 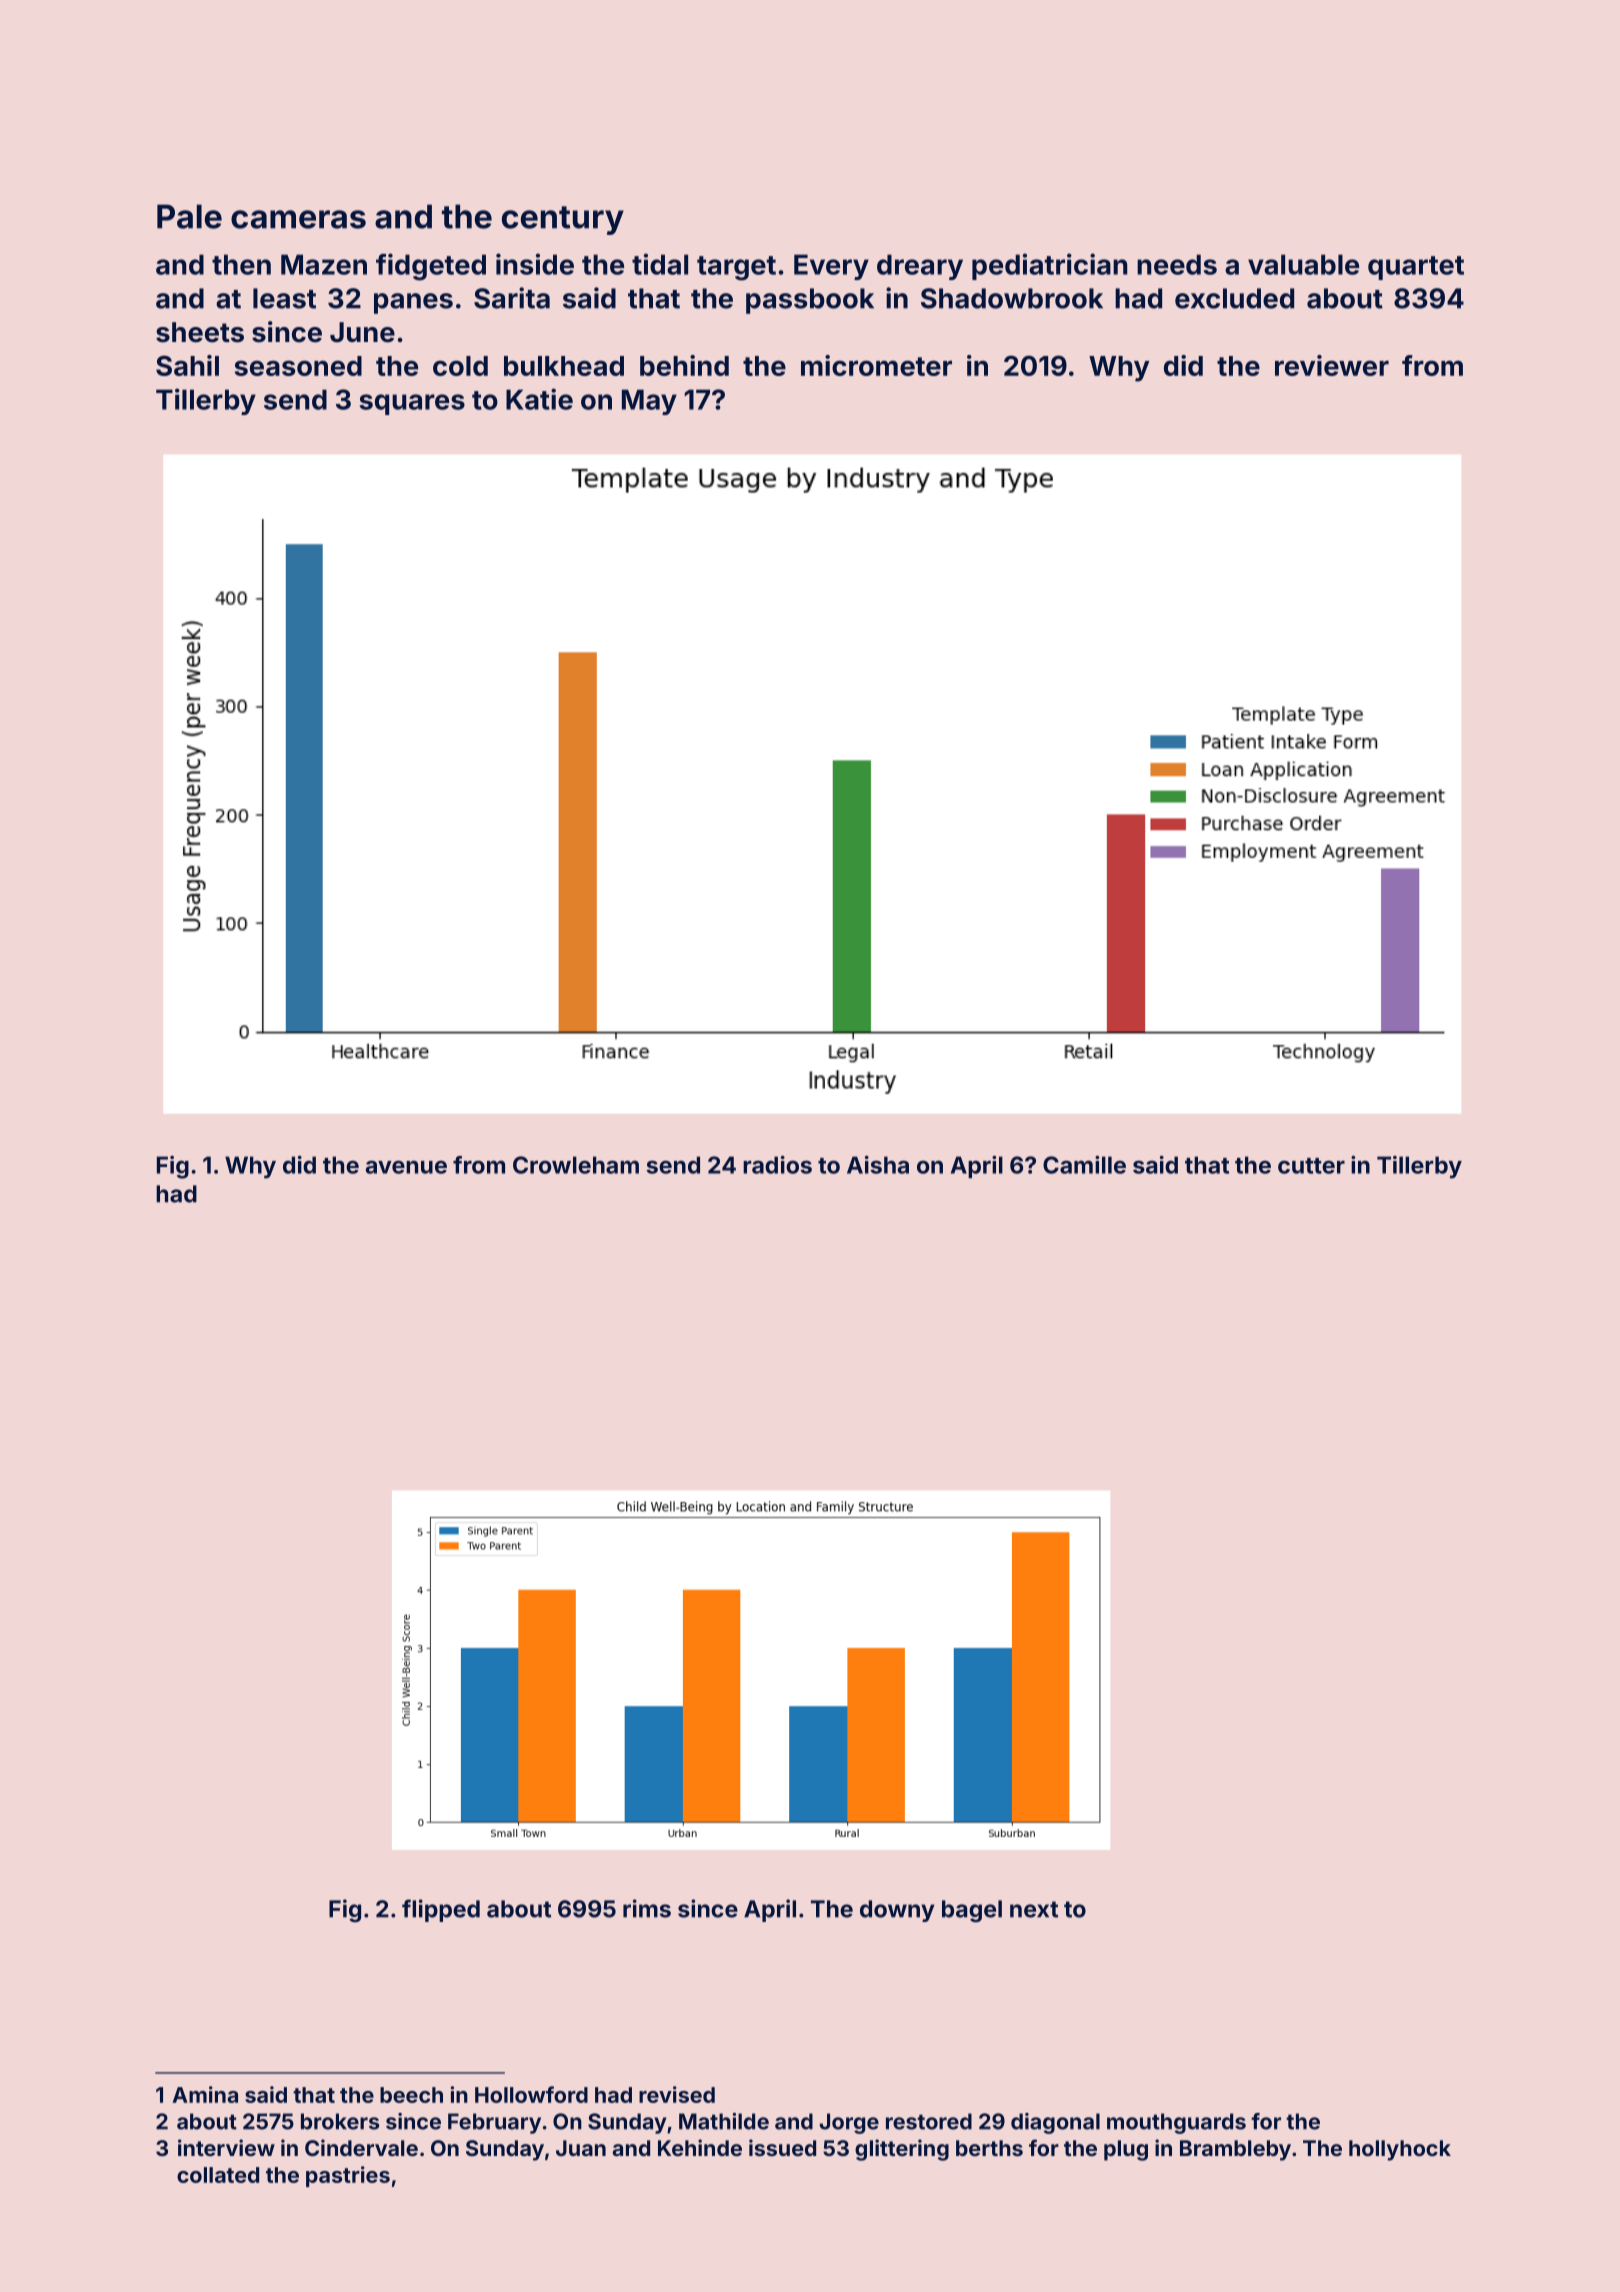 What do you see at coordinates (897, 1911) in the document?
I see `downy` at bounding box center [897, 1911].
